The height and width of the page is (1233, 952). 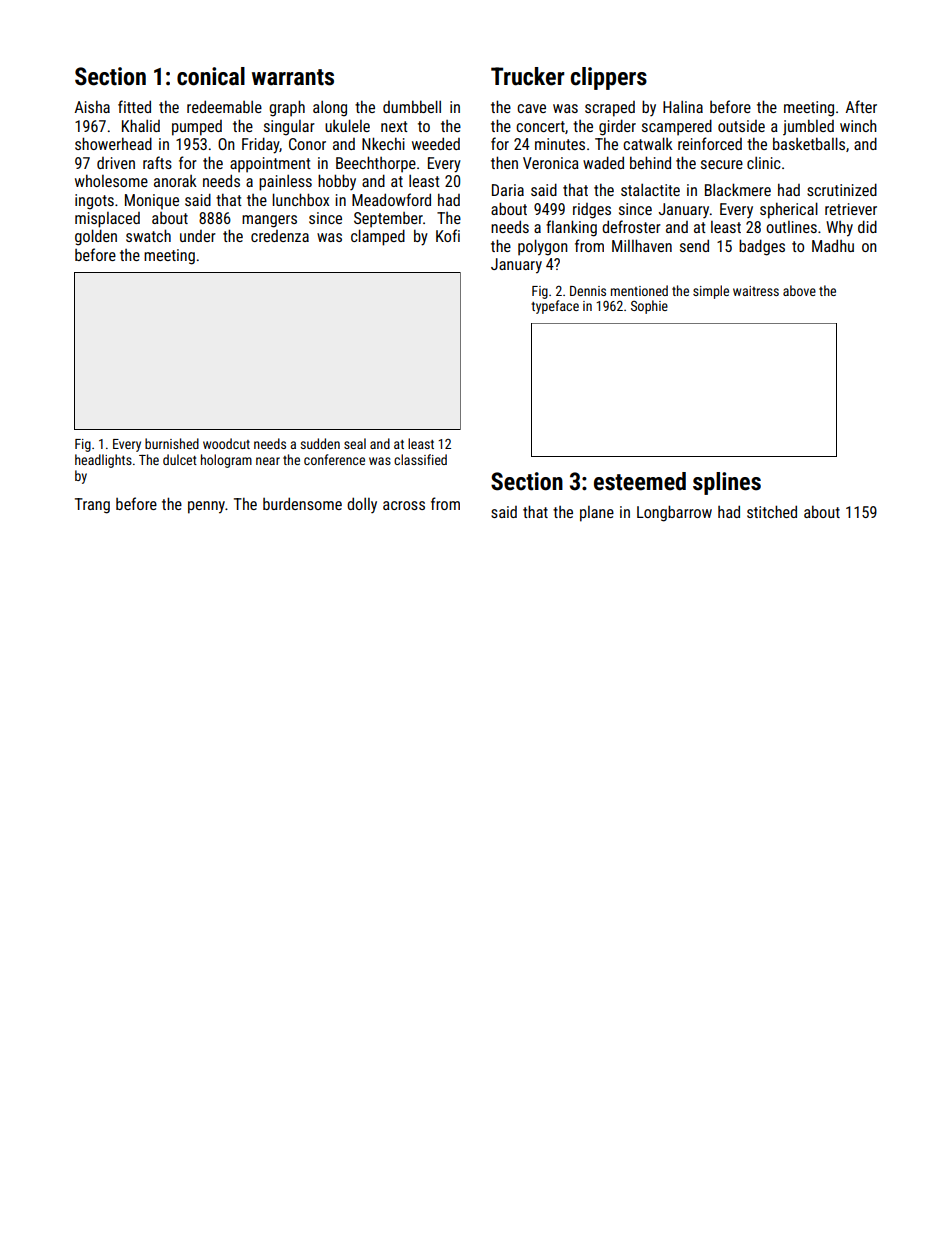 What do you see at coordinates (608, 78) in the page?
I see `clippers` at bounding box center [608, 78].
